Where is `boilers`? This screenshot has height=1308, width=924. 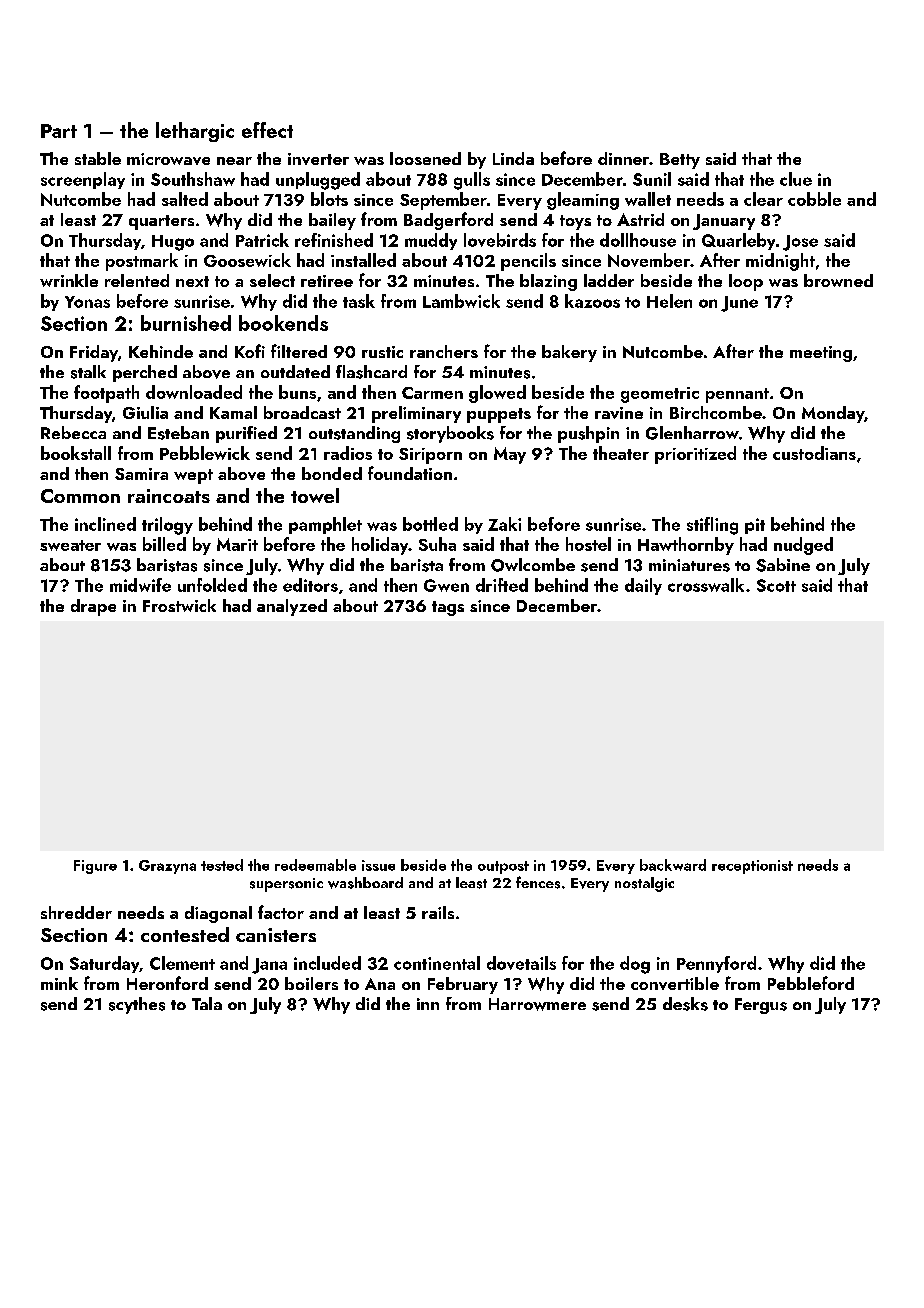 boilers is located at coordinates (311, 983).
